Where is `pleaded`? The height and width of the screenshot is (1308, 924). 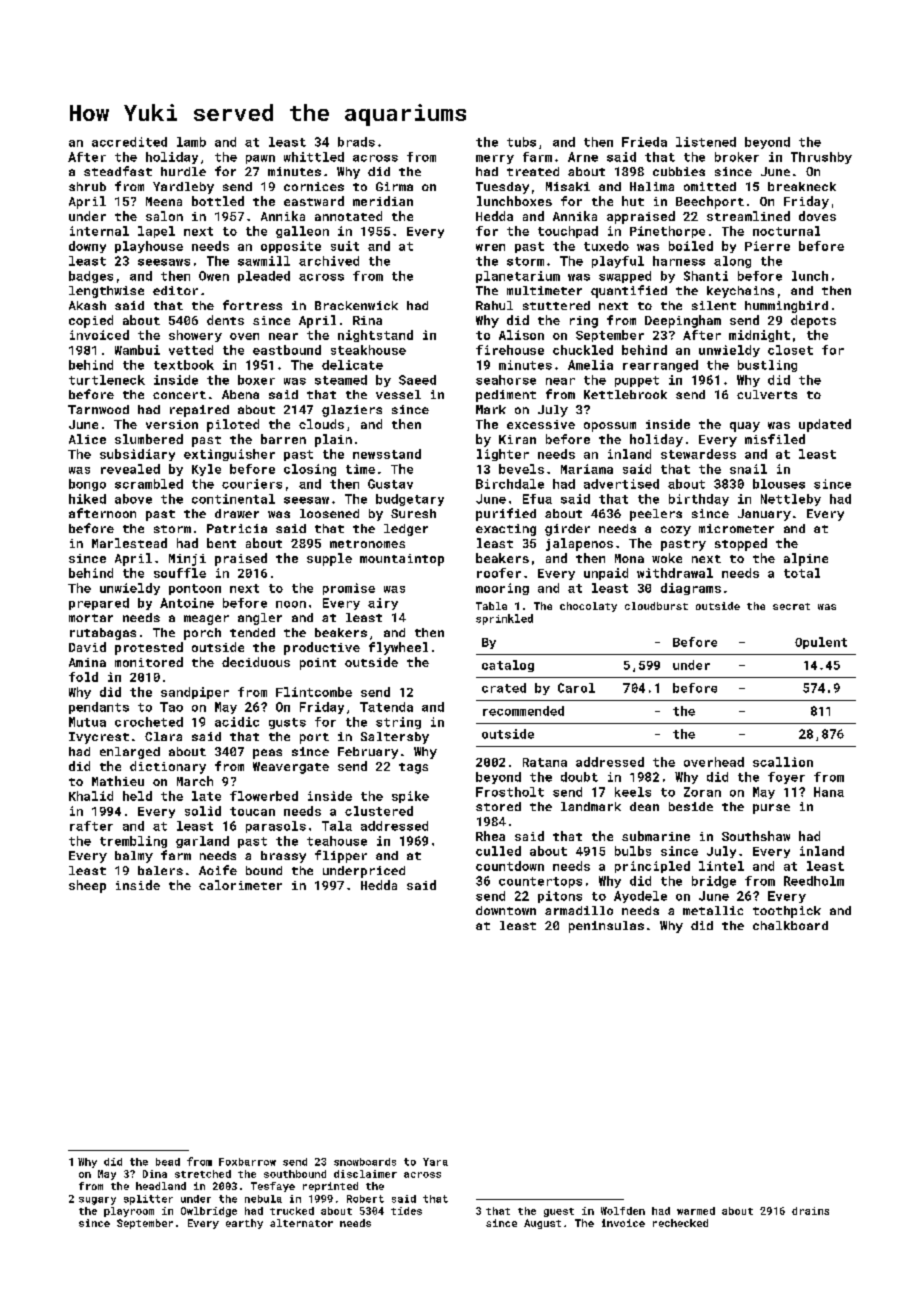
pleaded is located at coordinates (264, 277).
